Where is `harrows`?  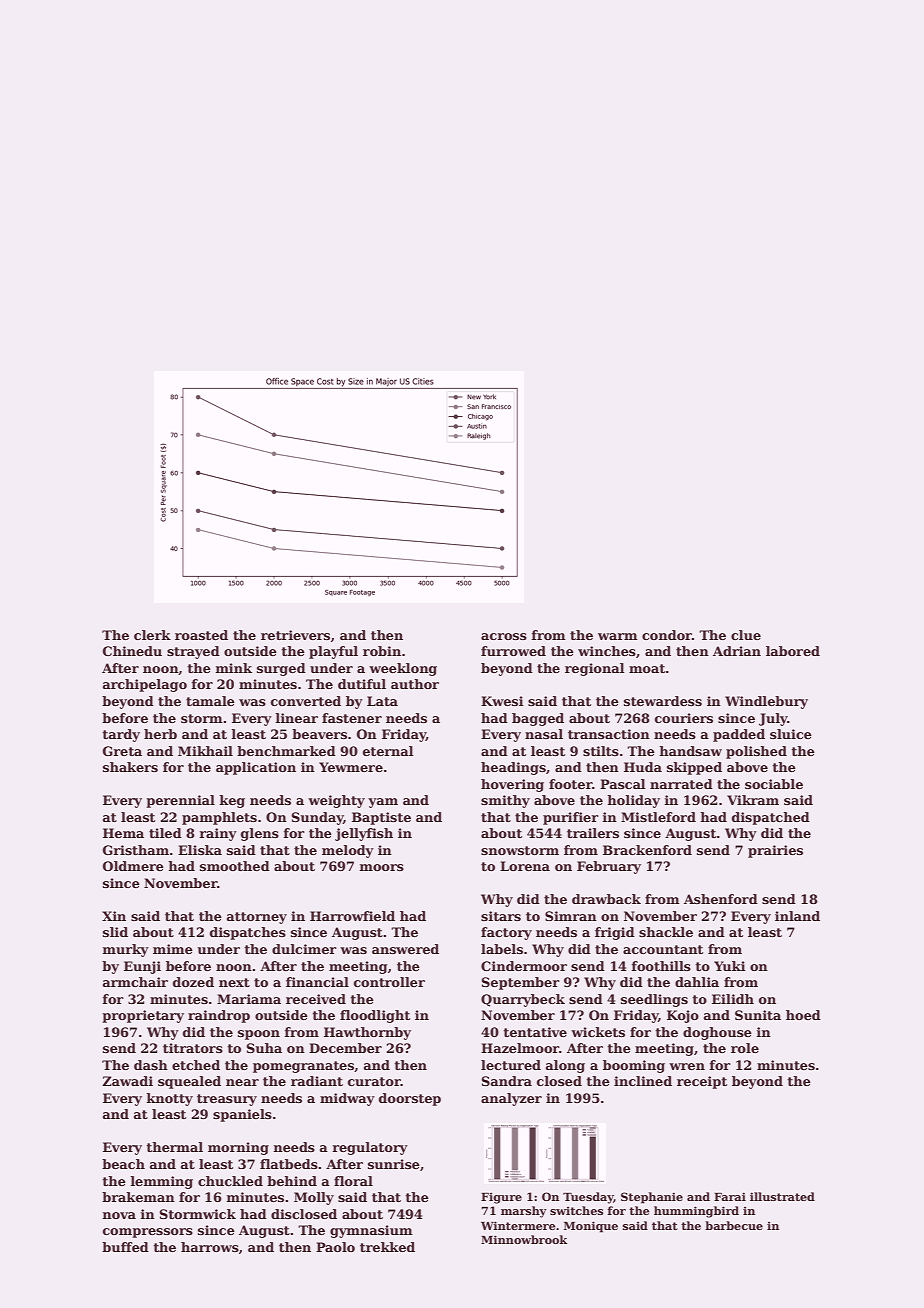 harrows is located at coordinates (210, 1247).
